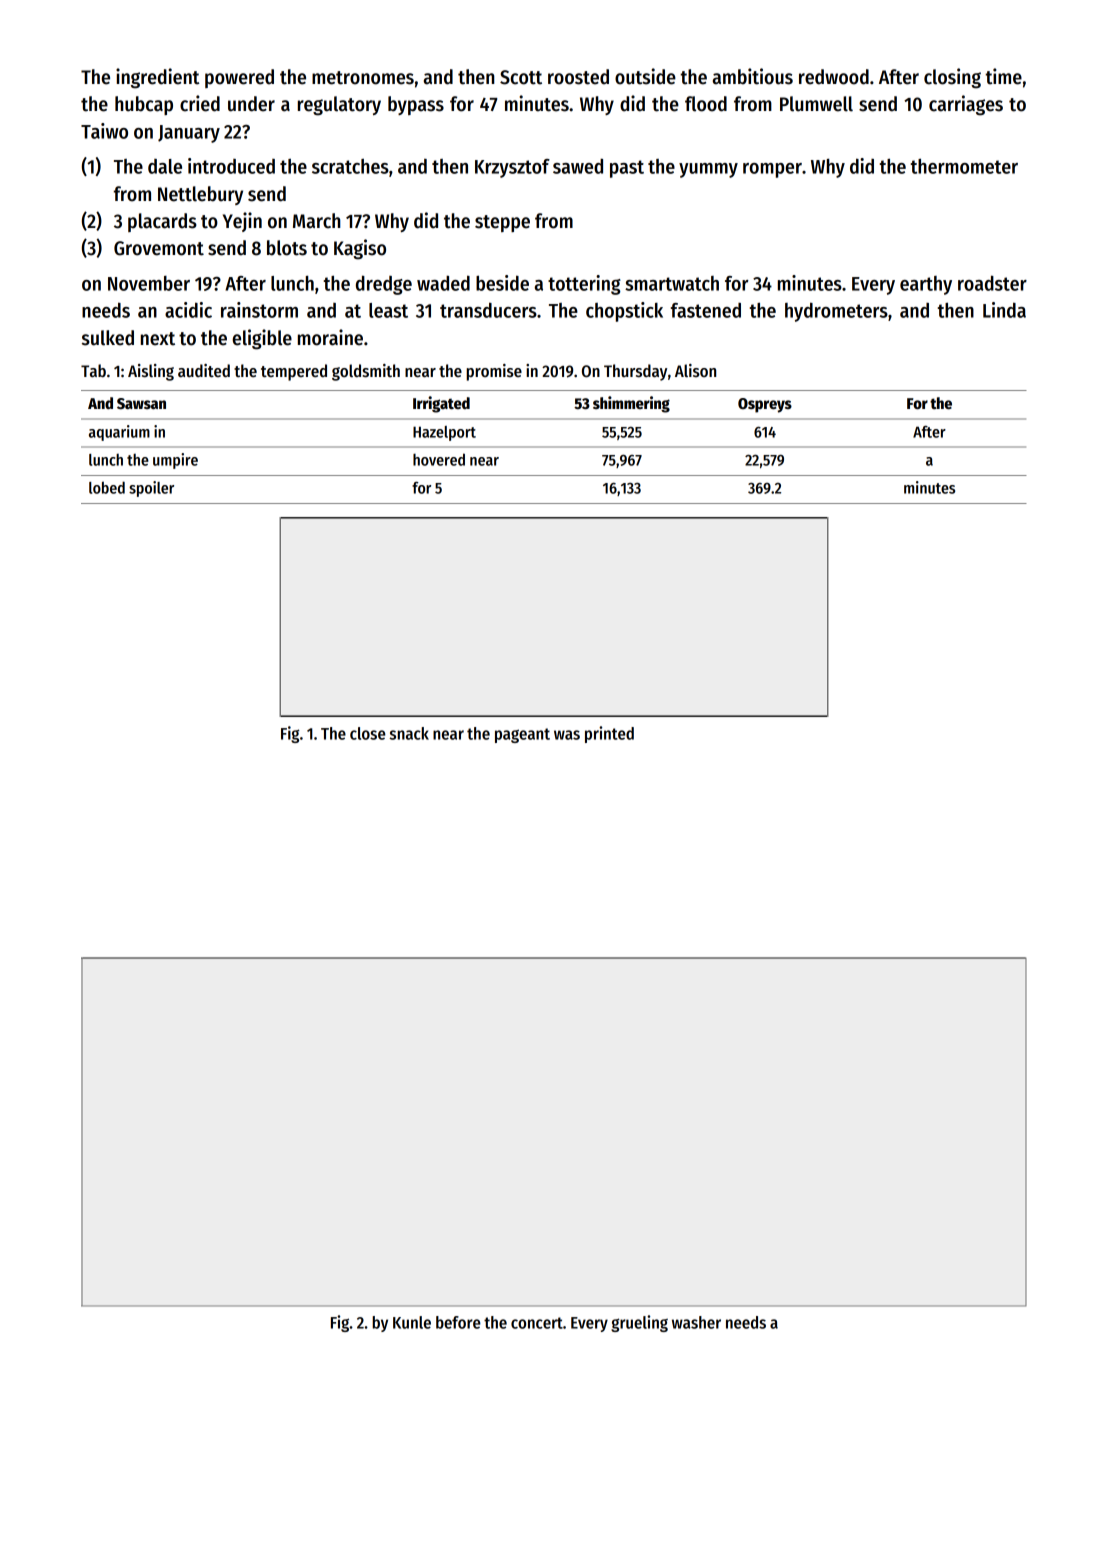  What do you see at coordinates (522, 735) in the screenshot?
I see `pageant` at bounding box center [522, 735].
